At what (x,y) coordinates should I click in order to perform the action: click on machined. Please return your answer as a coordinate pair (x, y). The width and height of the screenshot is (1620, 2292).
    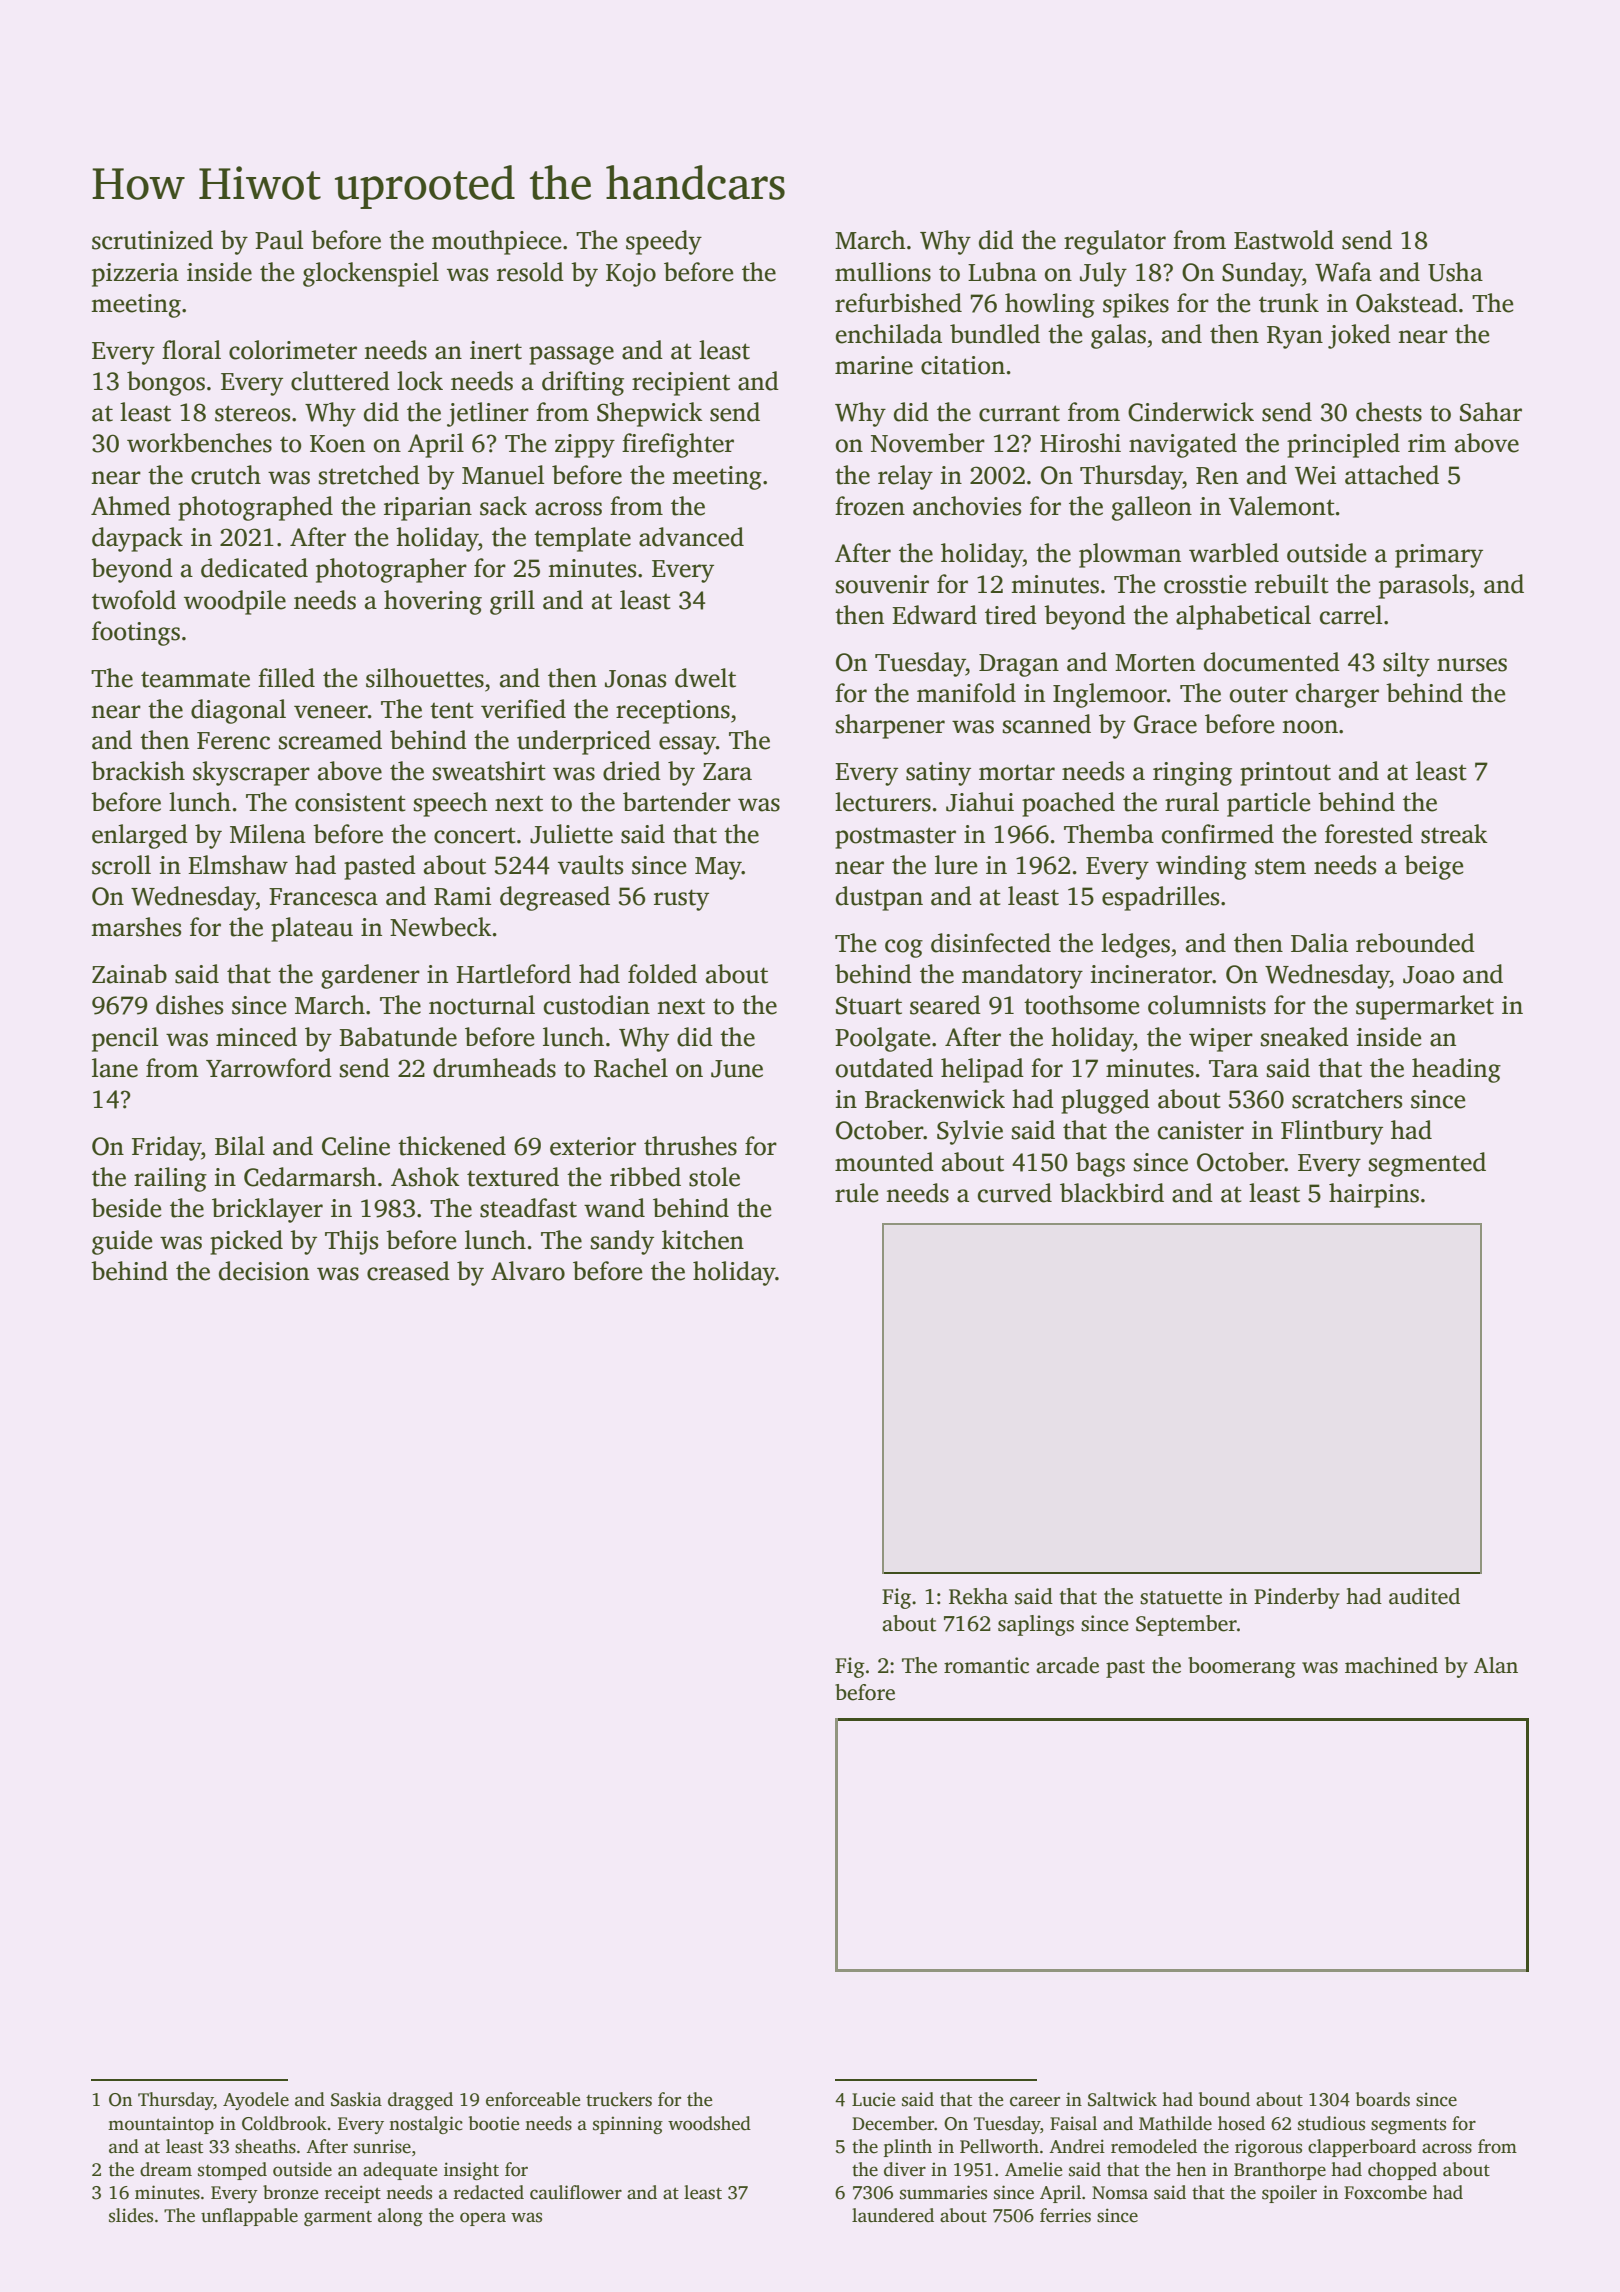
    Looking at the image, I should click on (1391, 1665).
